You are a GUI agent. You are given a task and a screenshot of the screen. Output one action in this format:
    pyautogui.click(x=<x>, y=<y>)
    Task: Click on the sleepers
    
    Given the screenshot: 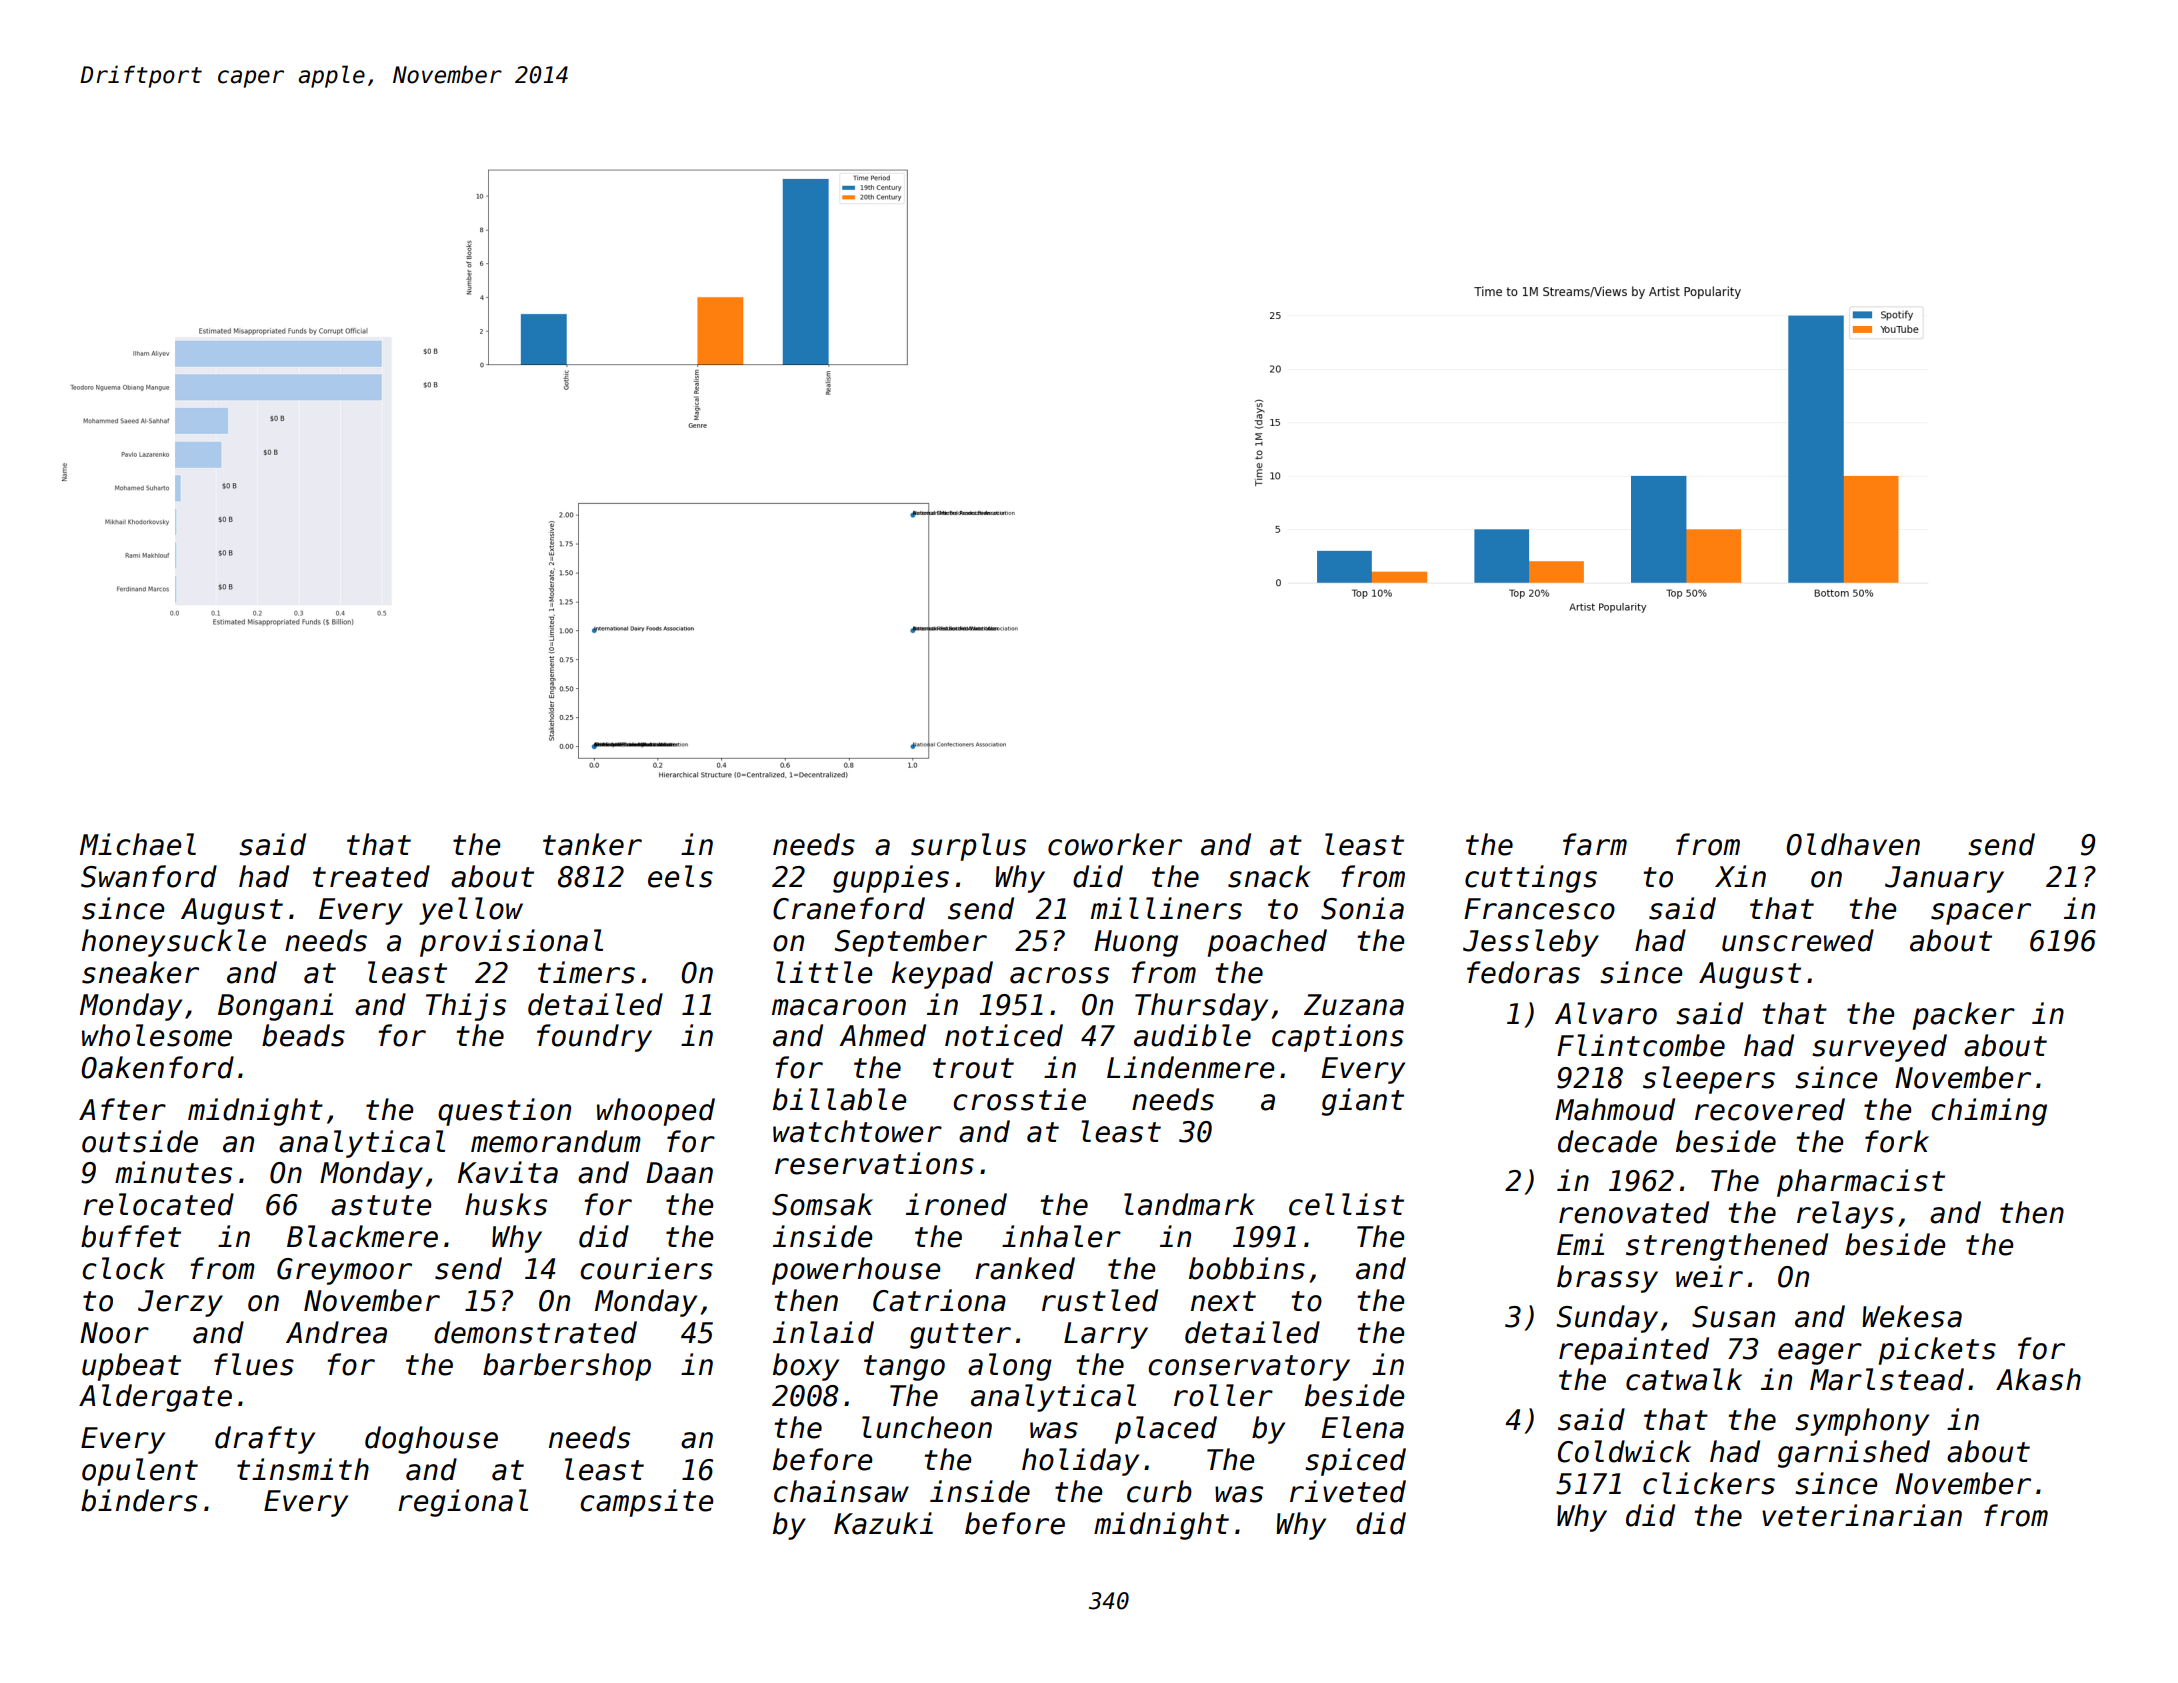 What is the action you would take?
    pyautogui.click(x=1709, y=1080)
